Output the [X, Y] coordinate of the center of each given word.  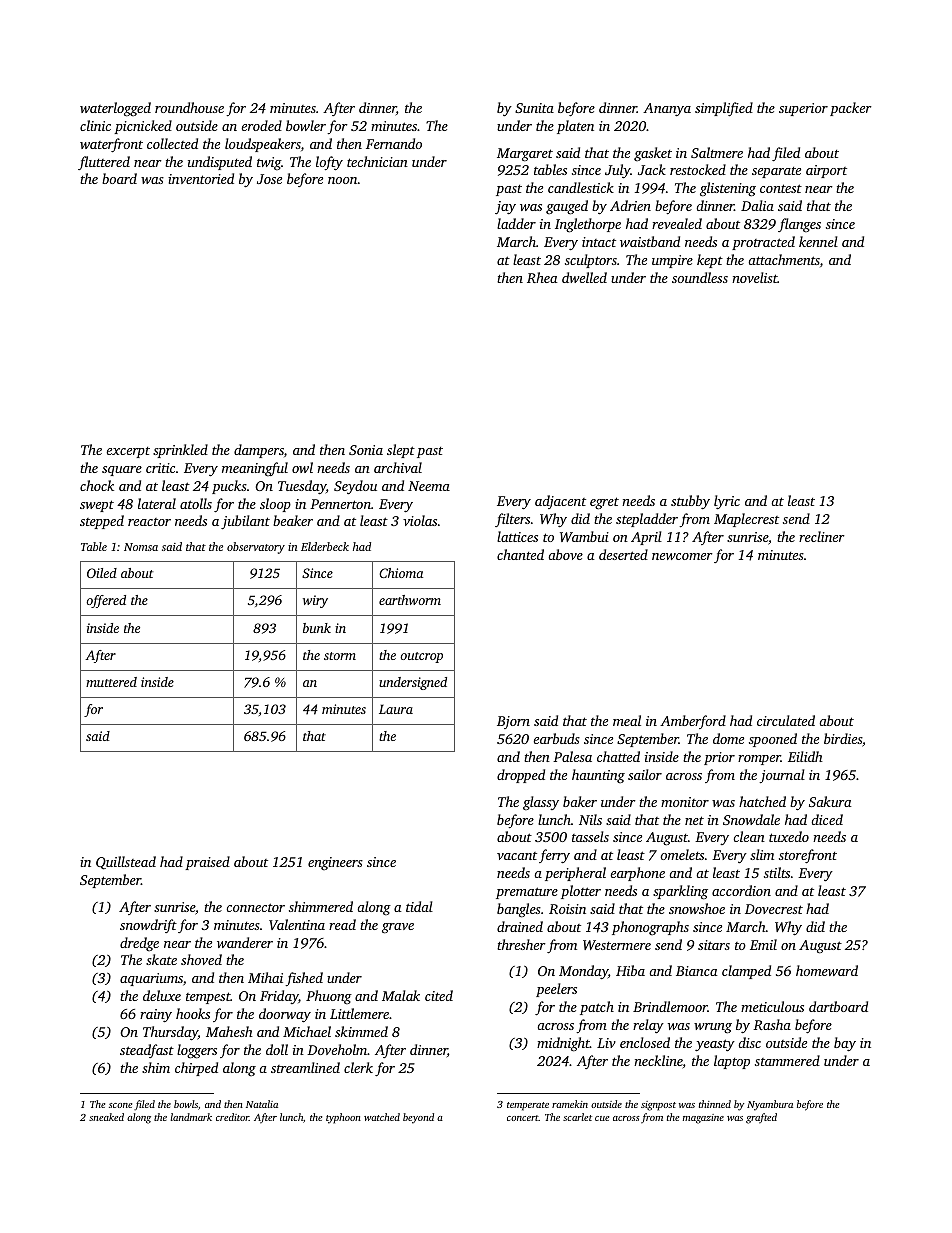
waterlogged [115, 109]
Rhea [542, 277]
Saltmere [717, 152]
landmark [191, 1117]
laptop [732, 1062]
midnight [563, 1044]
